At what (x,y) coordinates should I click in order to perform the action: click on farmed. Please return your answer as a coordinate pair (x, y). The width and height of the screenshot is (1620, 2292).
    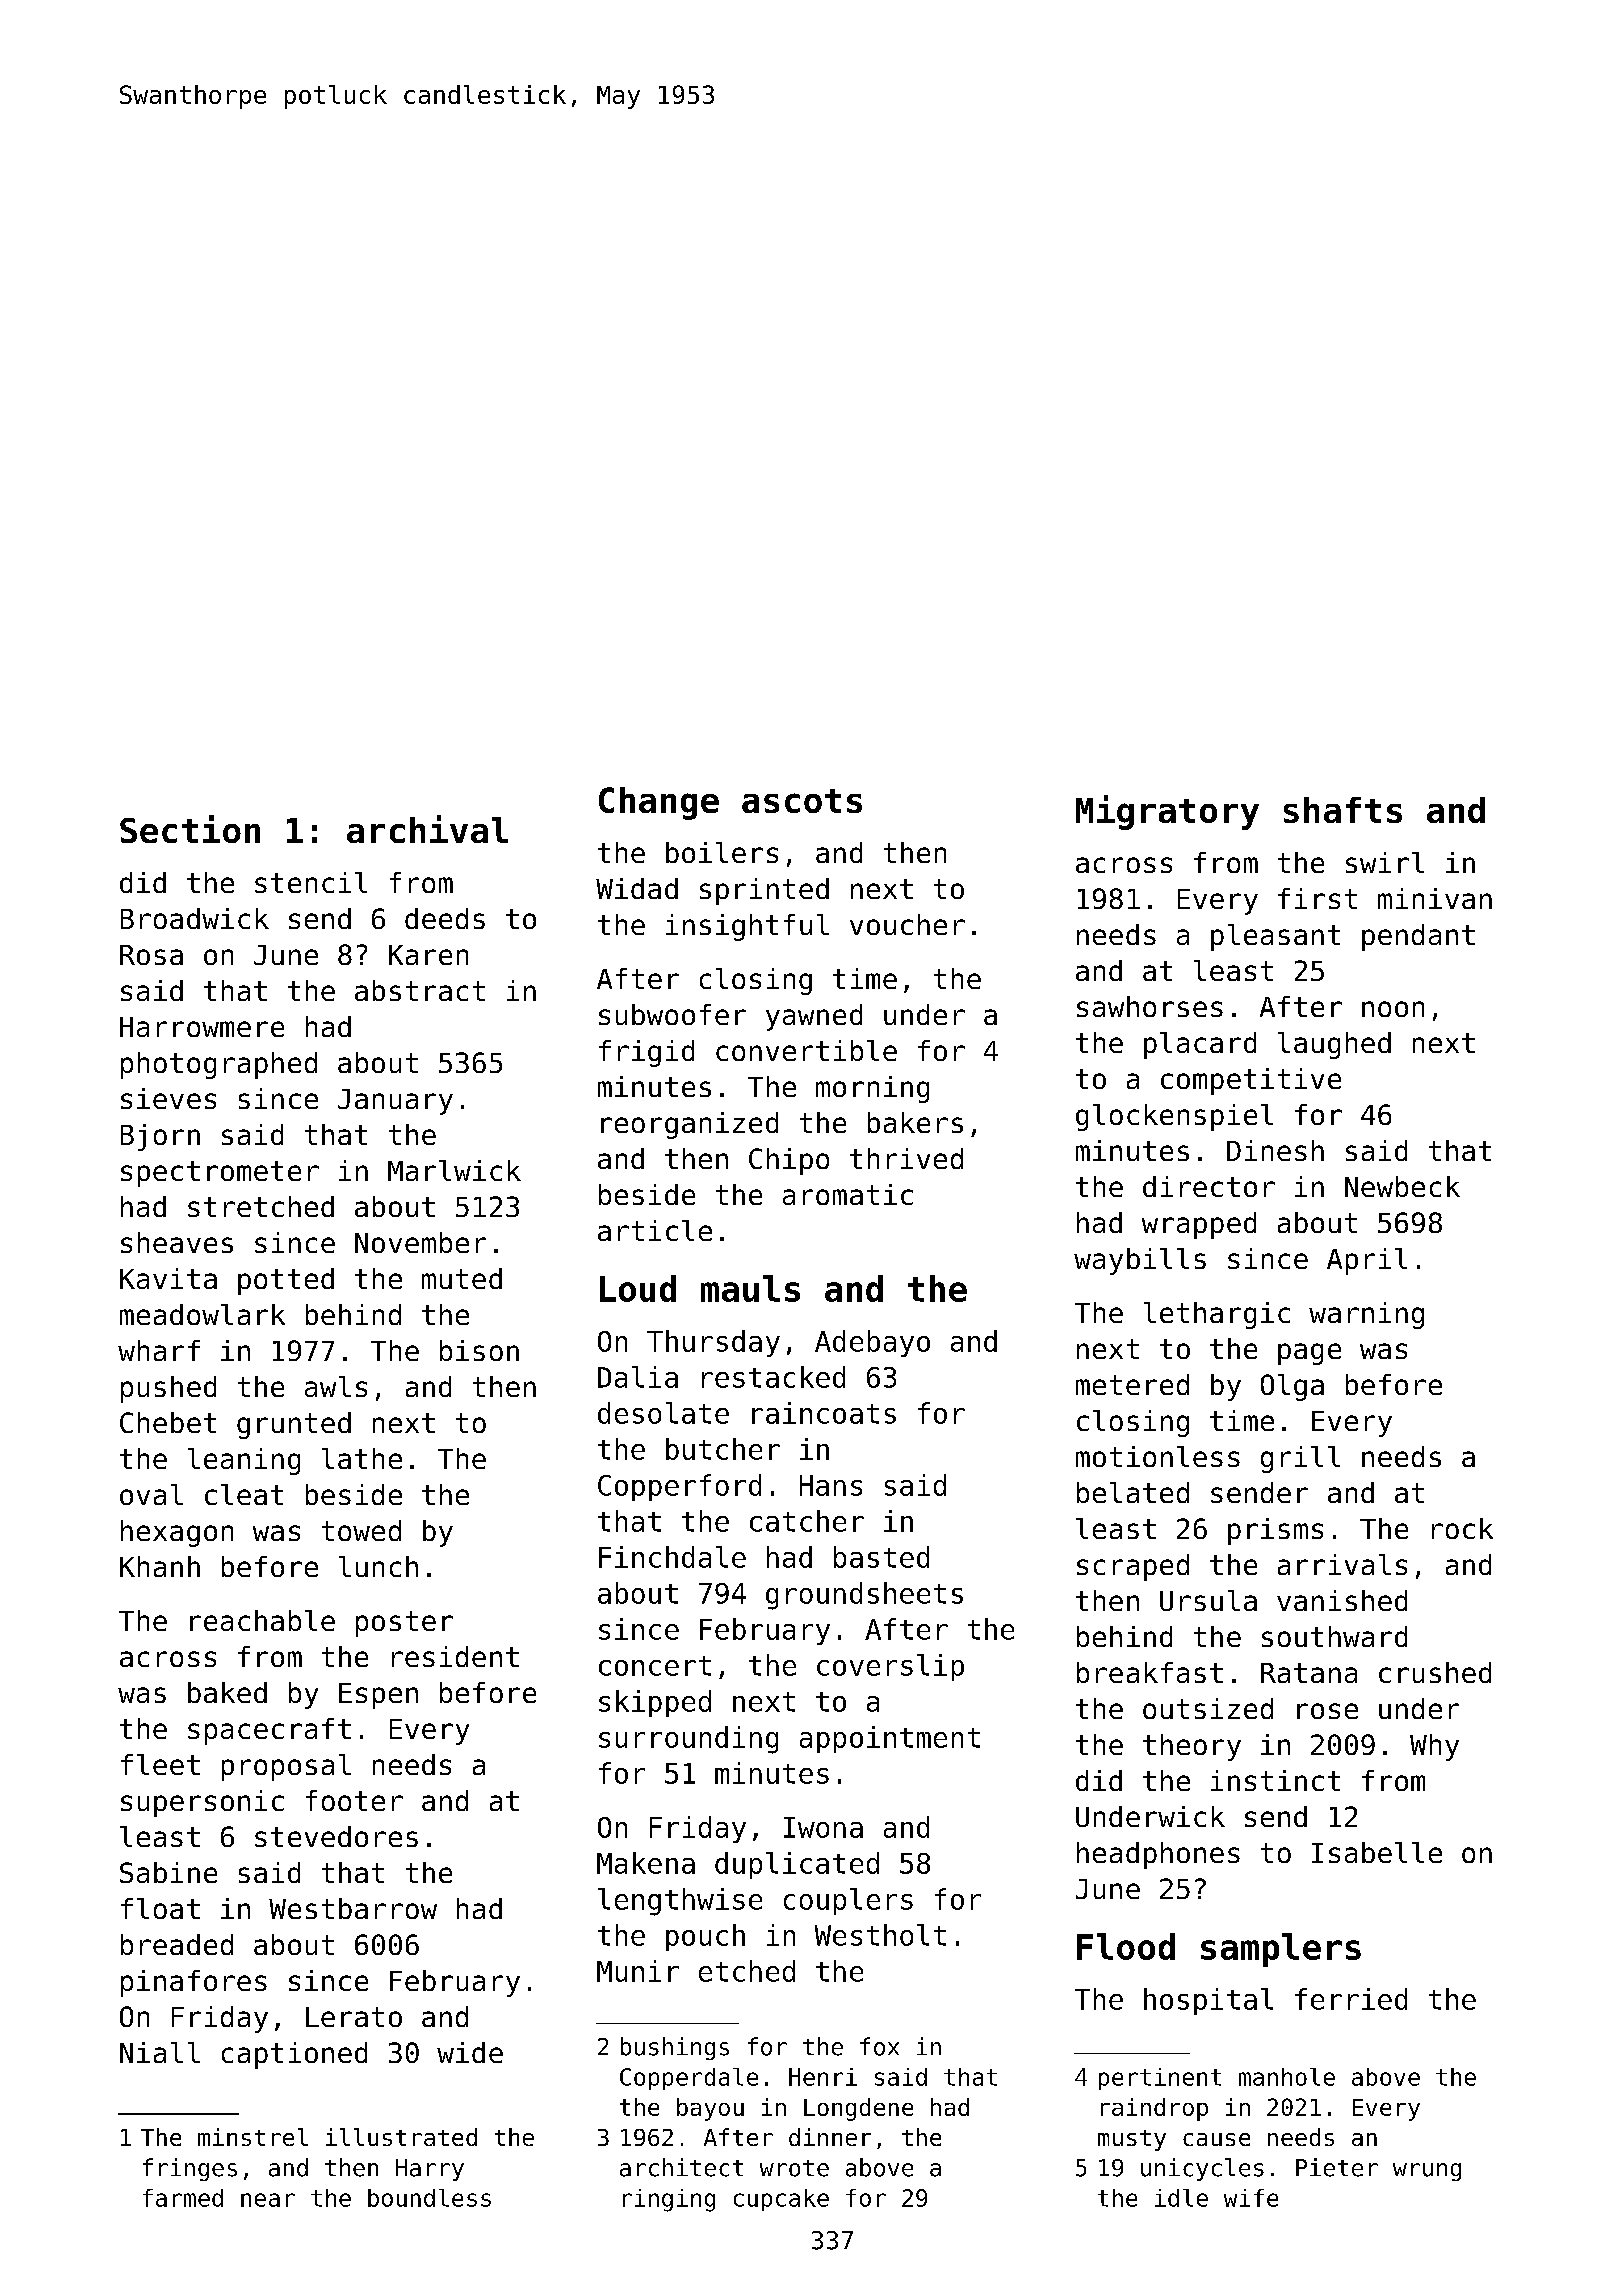
    Looking at the image, I should click on (183, 2198).
